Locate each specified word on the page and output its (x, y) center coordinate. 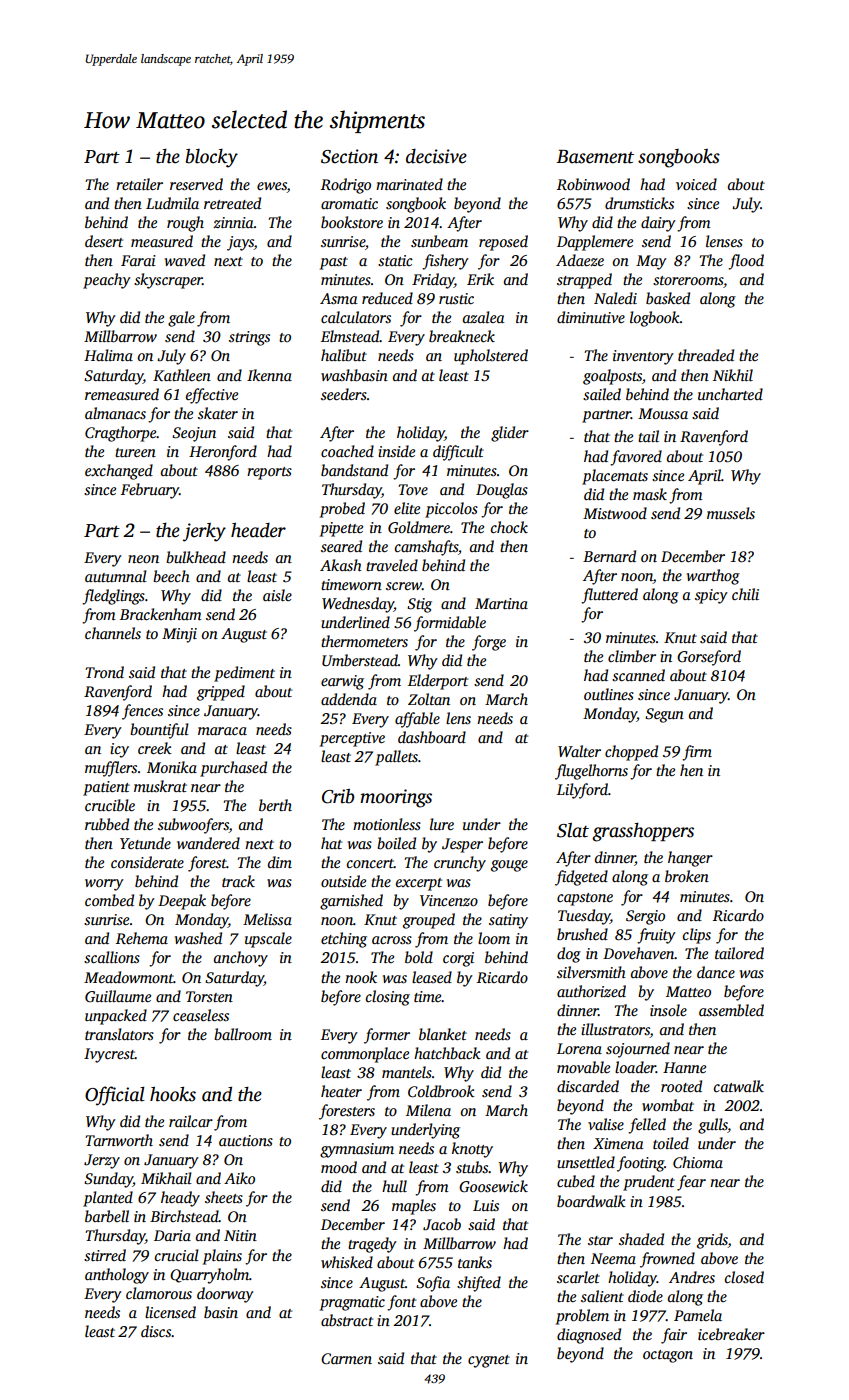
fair (674, 1336)
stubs (472, 1167)
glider (510, 434)
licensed (170, 1312)
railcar (191, 1121)
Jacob (442, 1224)
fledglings (113, 597)
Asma (339, 298)
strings (249, 338)
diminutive (591, 317)
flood (746, 262)
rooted (681, 1086)
